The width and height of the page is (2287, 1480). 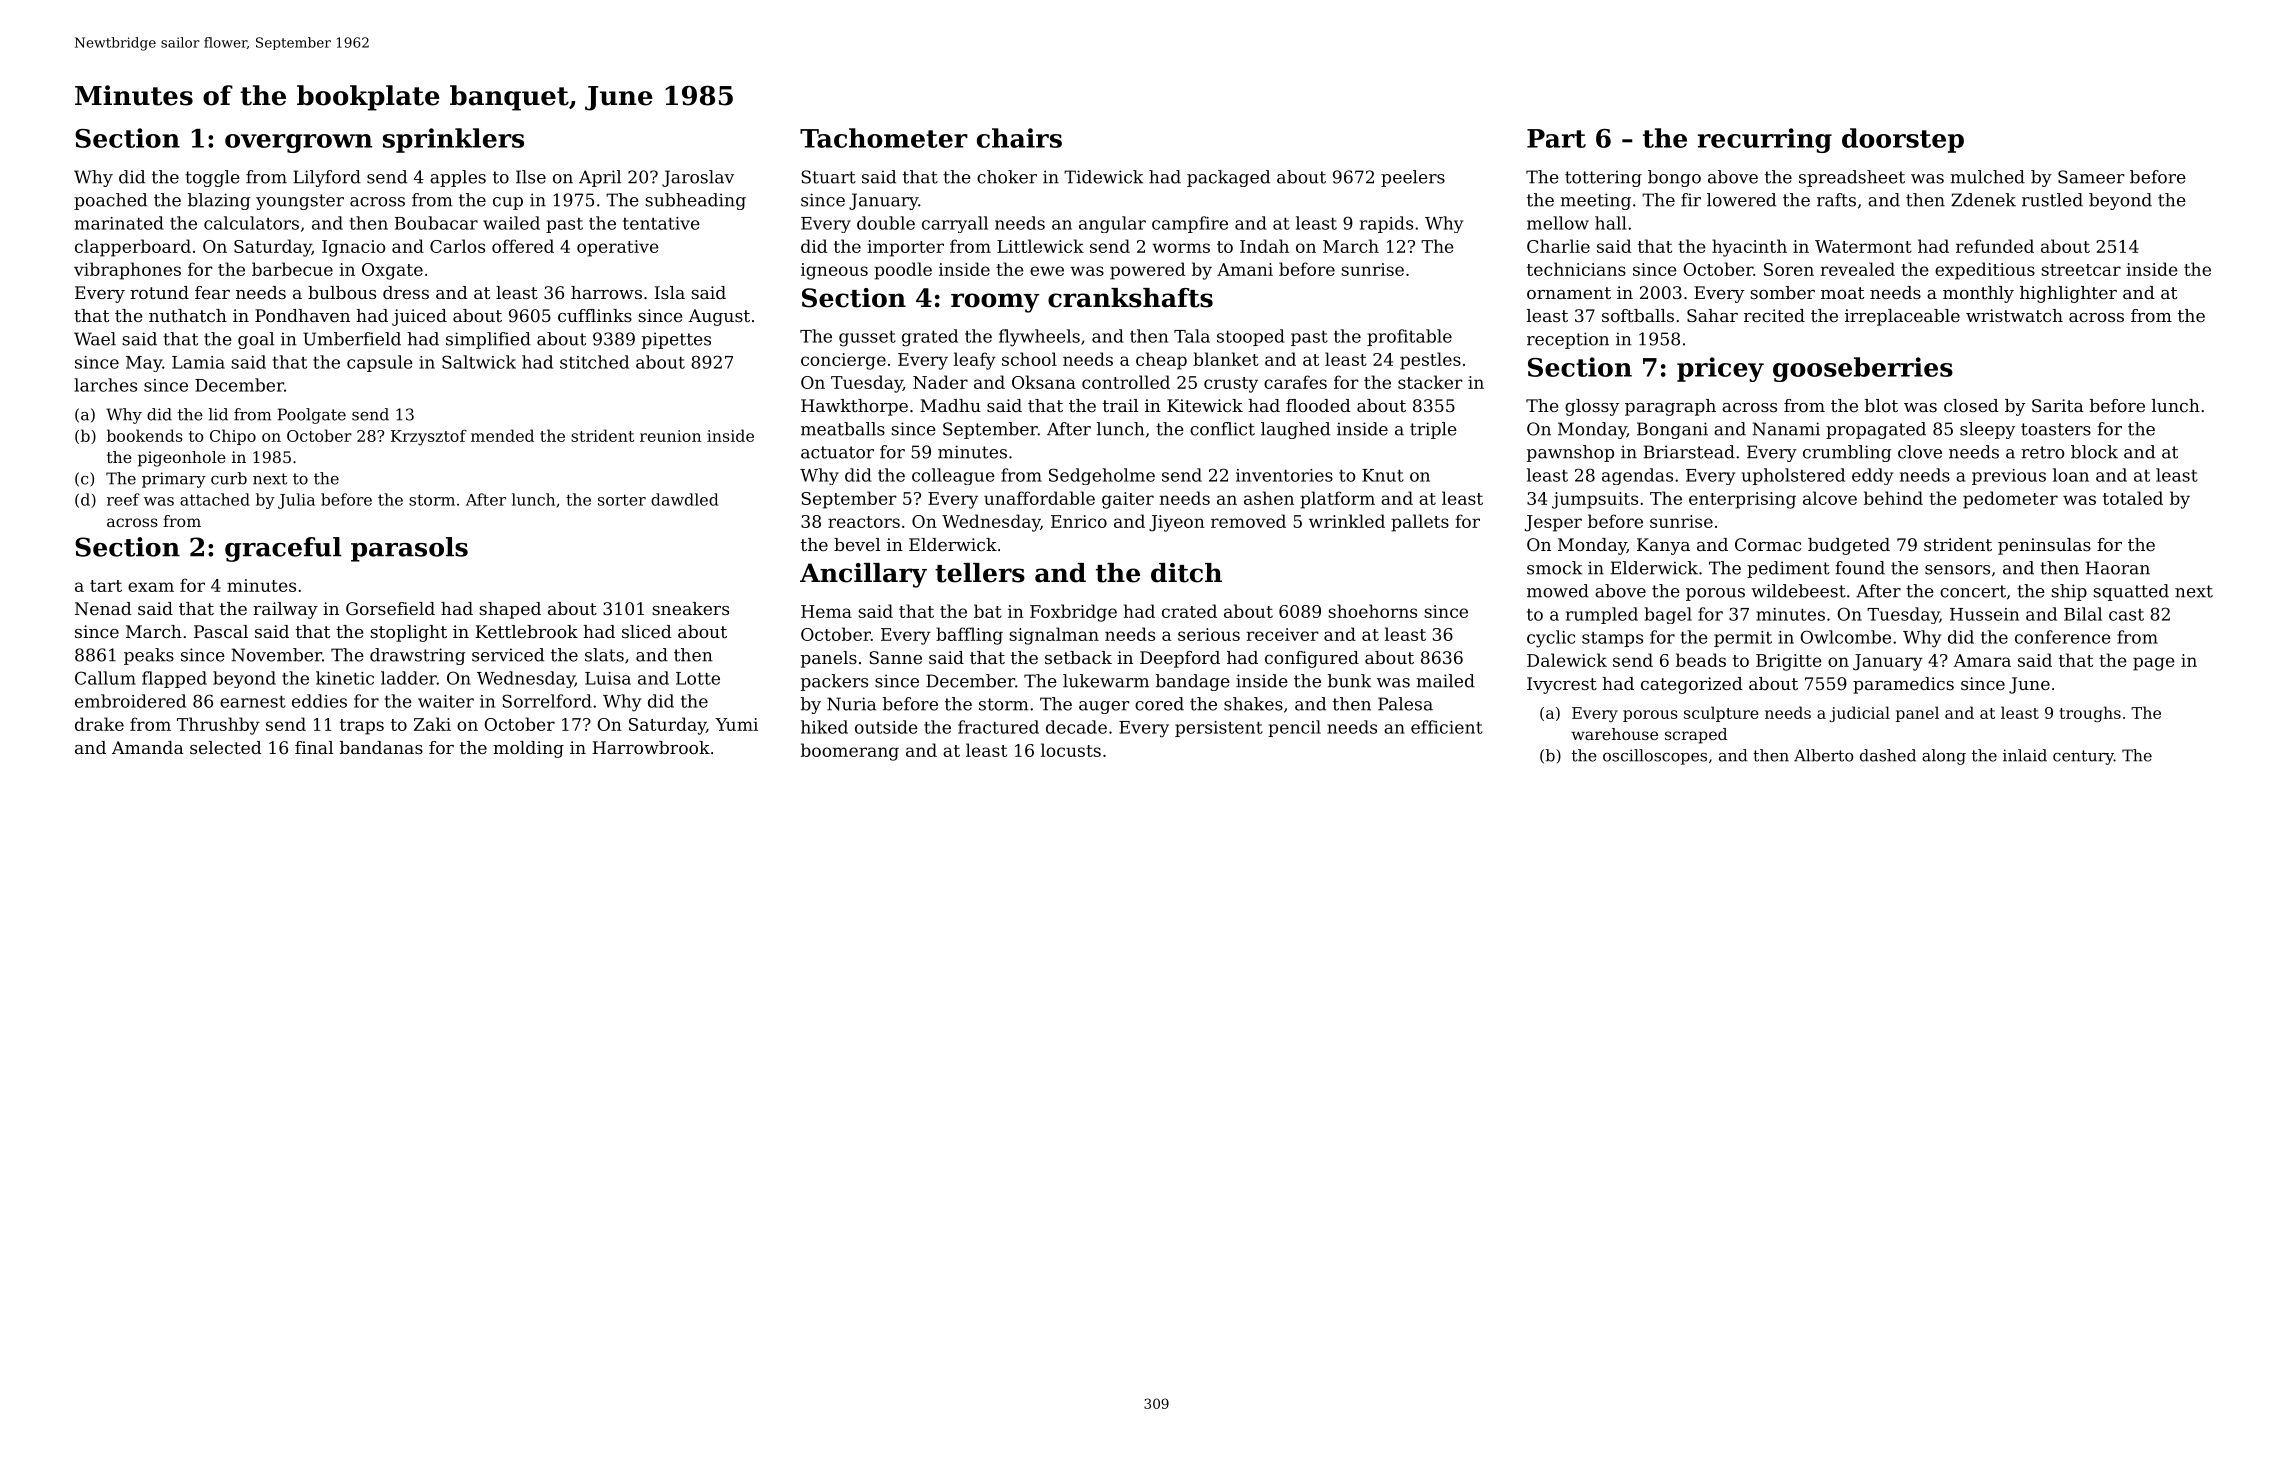 What do you see at coordinates (1019, 138) in the page?
I see `chairs` at bounding box center [1019, 138].
